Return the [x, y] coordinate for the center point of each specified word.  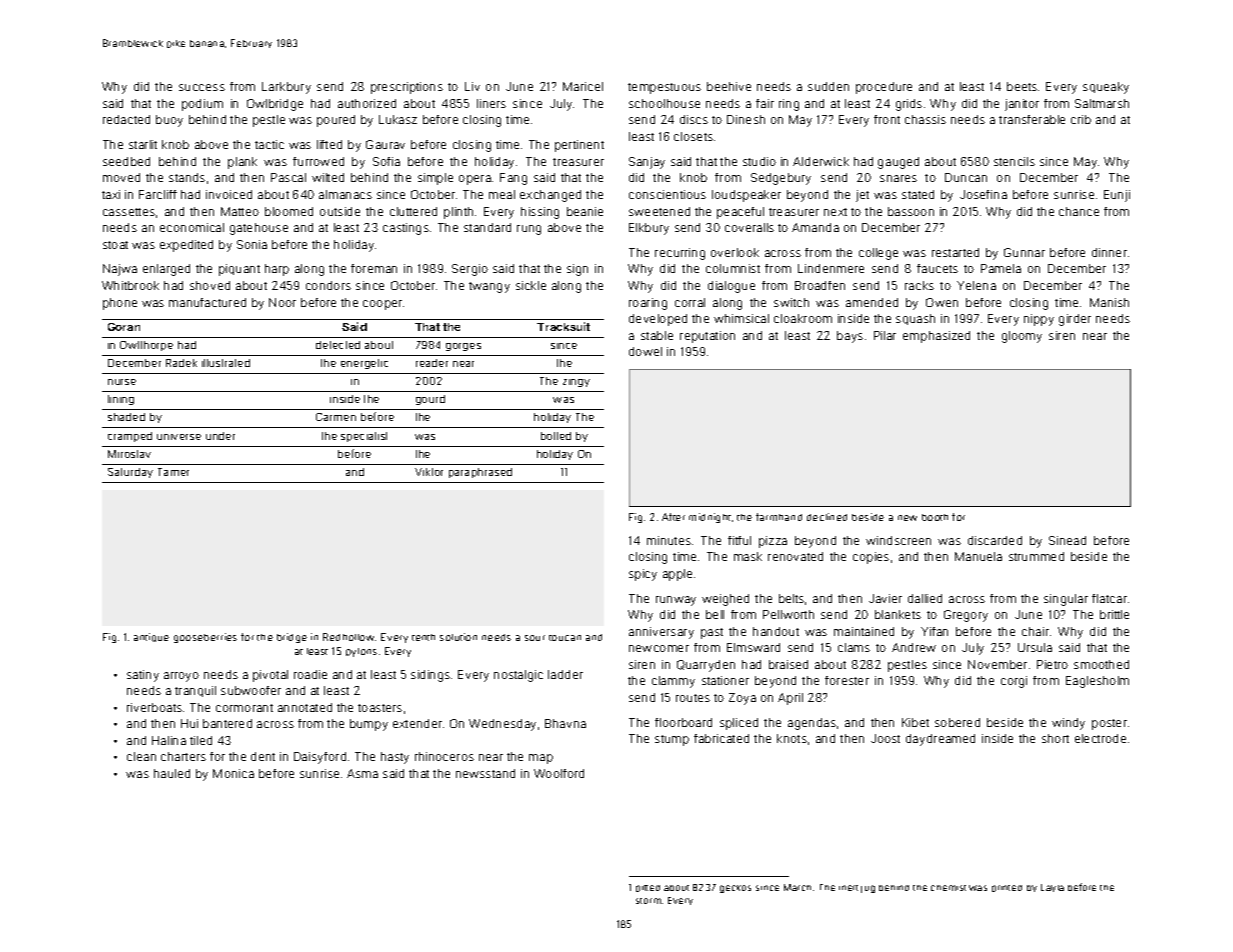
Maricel [583, 86]
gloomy [1022, 337]
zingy [576, 383]
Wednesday [502, 725]
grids [909, 105]
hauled [172, 773]
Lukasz [398, 119]
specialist [364, 437]
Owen [942, 302]
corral [690, 302]
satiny [143, 676]
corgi [1014, 682]
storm [648, 901]
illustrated [226, 363]
